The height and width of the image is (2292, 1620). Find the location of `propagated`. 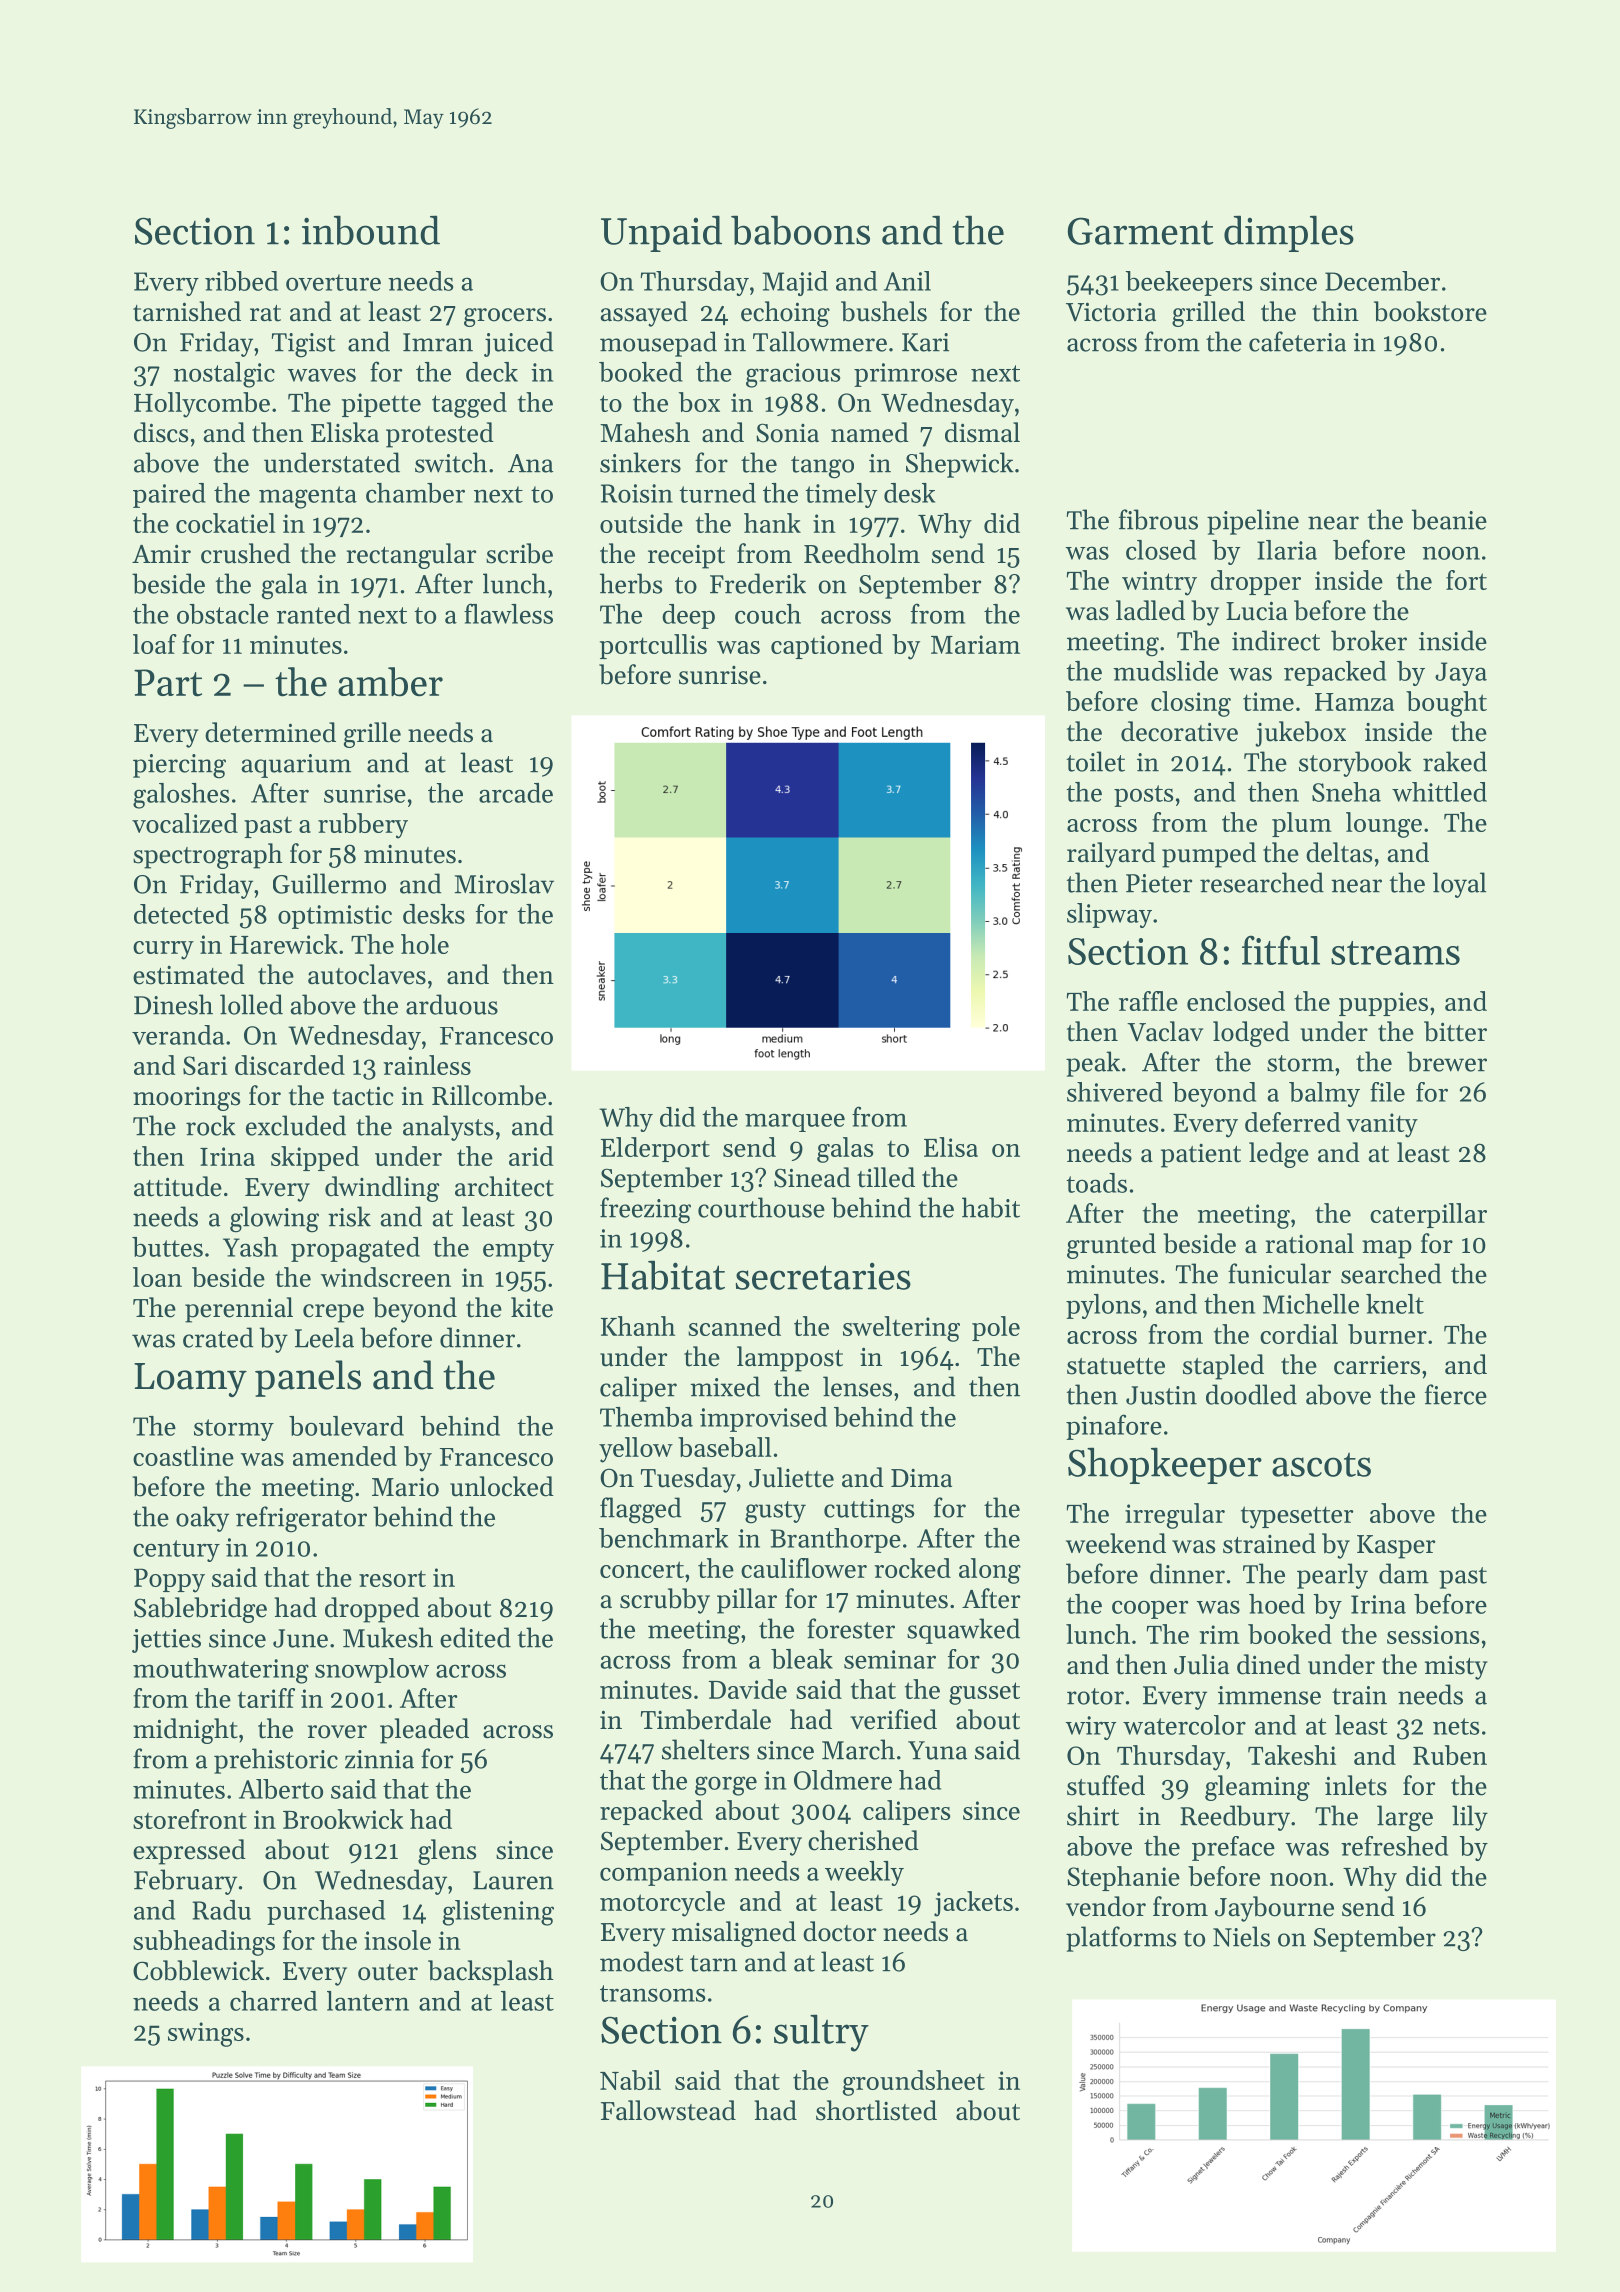

propagated is located at coordinates (355, 1250).
